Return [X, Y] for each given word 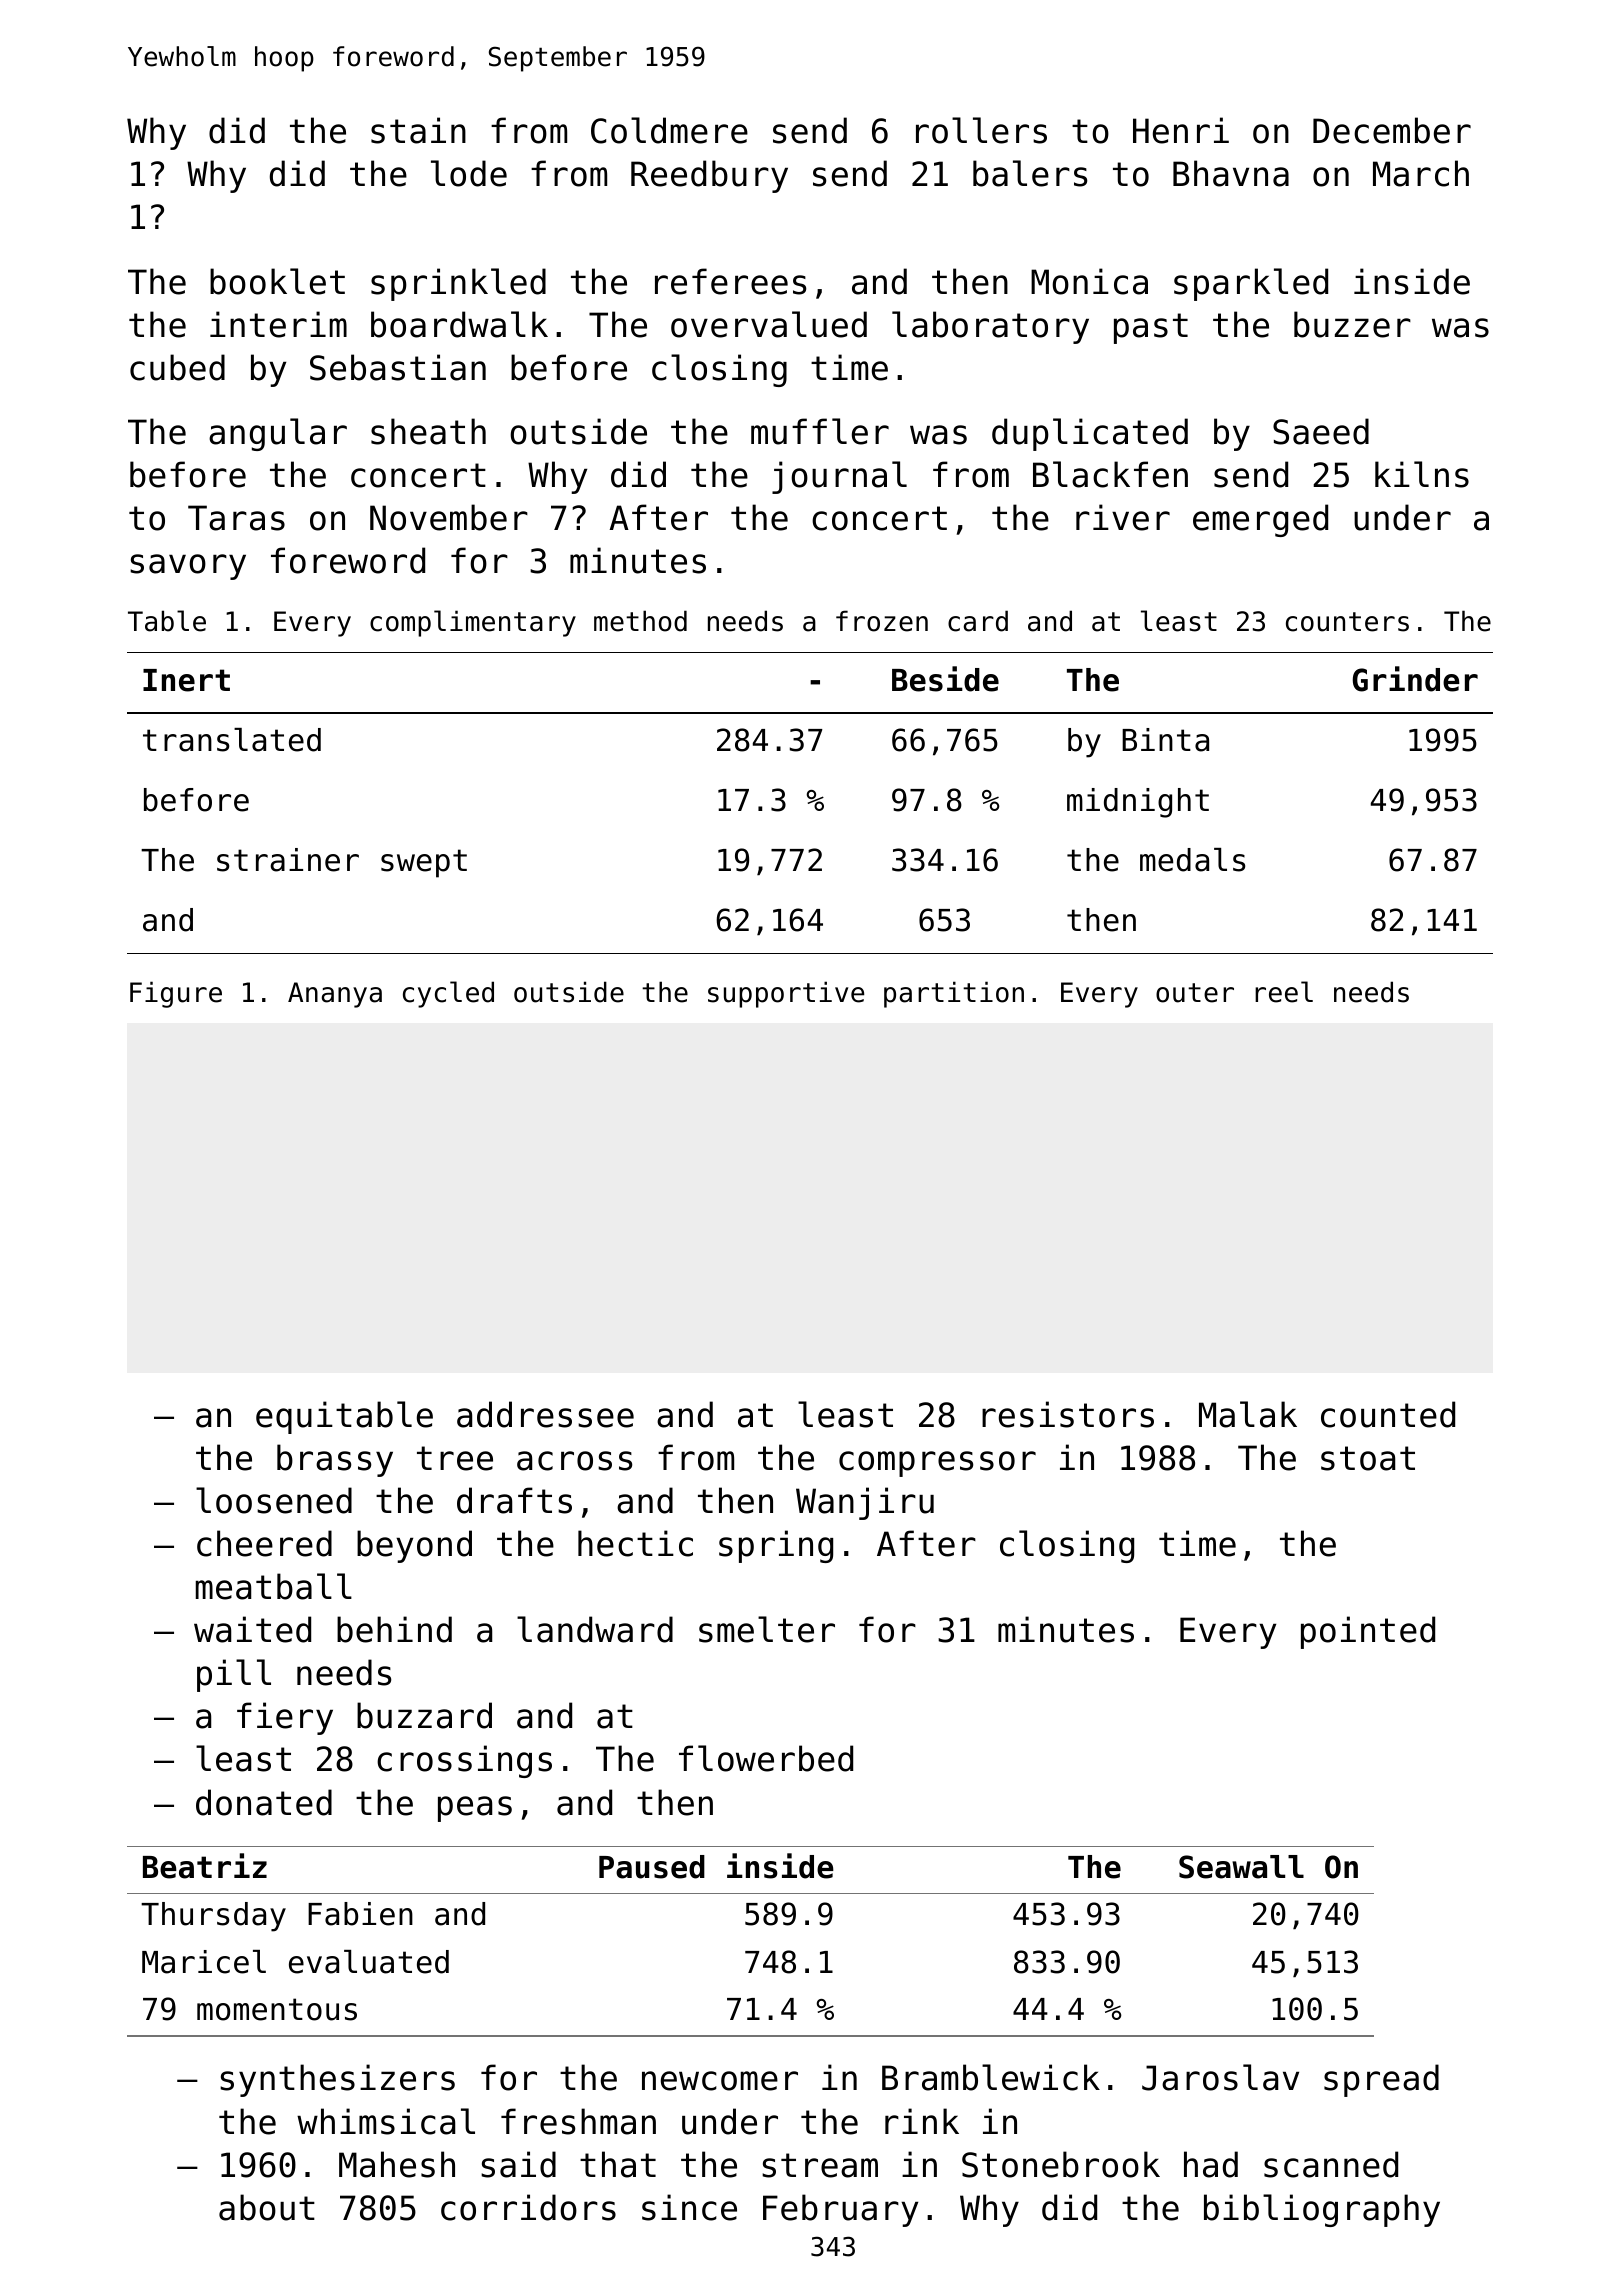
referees [730, 281]
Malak [1248, 1414]
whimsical [386, 2121]
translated [232, 740]
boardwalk [459, 324]
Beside [945, 679]
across [574, 1461]
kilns [1422, 474]
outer [1195, 993]
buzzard [424, 1715]
